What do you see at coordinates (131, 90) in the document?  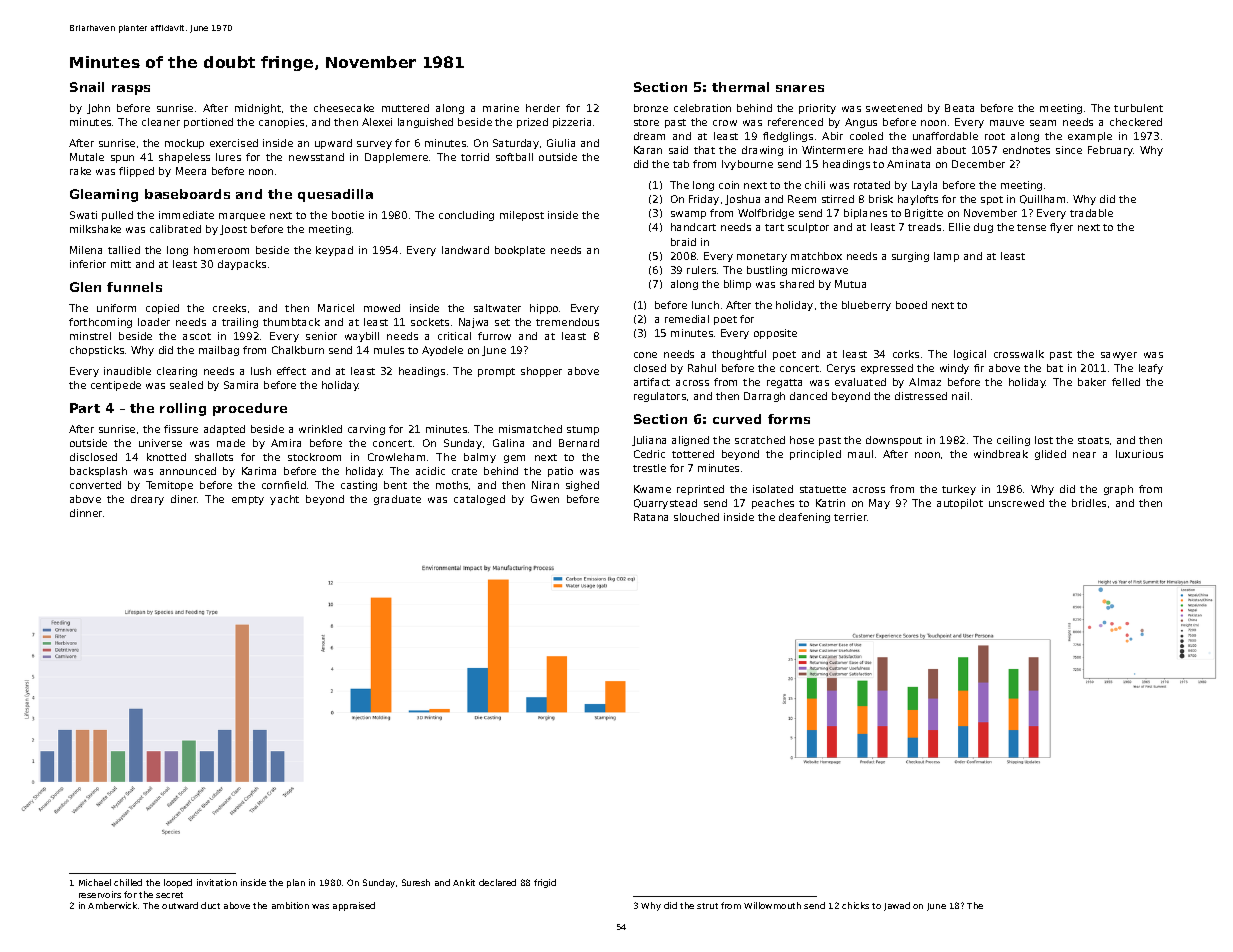 I see `rasps` at bounding box center [131, 90].
